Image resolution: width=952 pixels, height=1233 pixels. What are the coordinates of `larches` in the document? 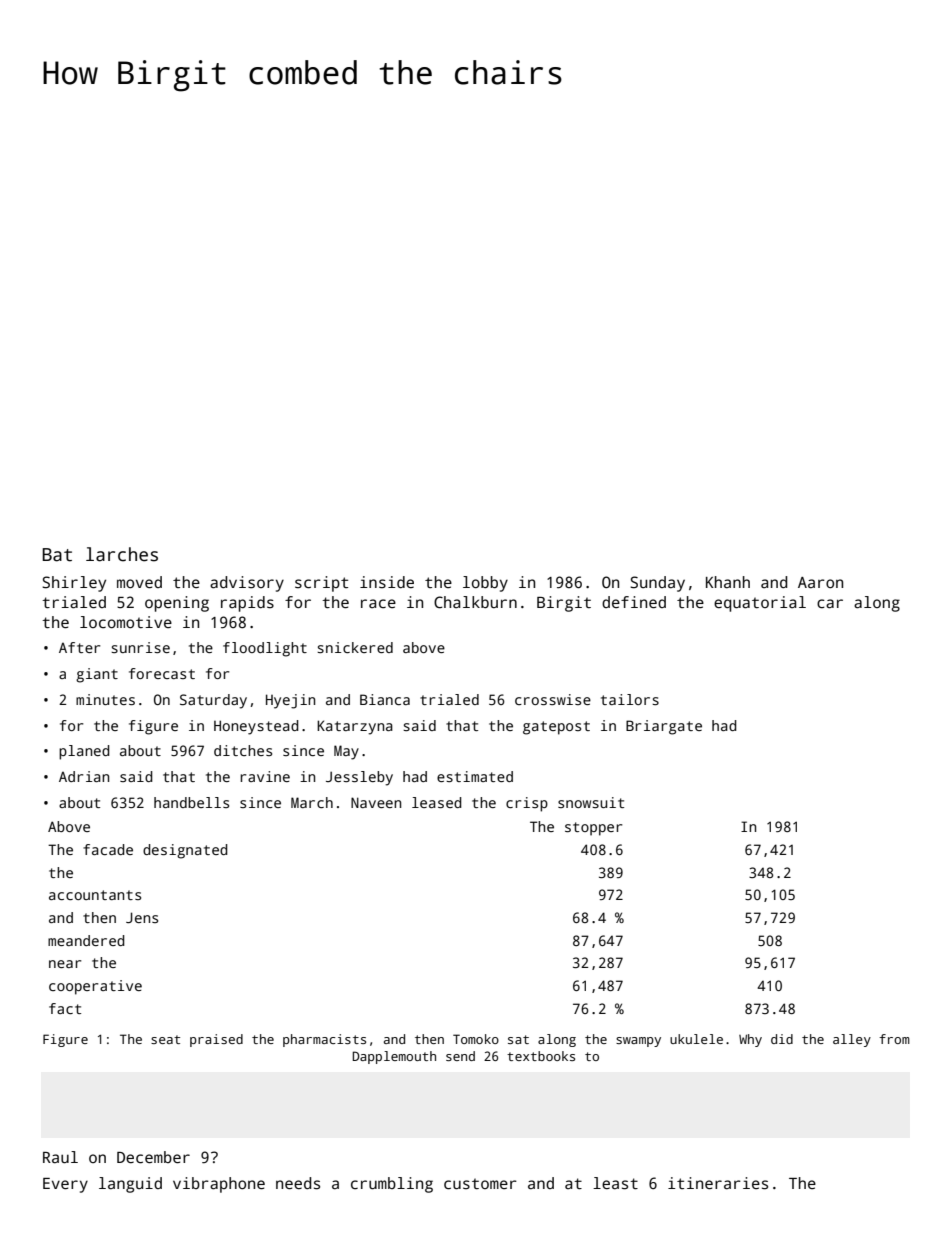 It's located at (122, 554).
